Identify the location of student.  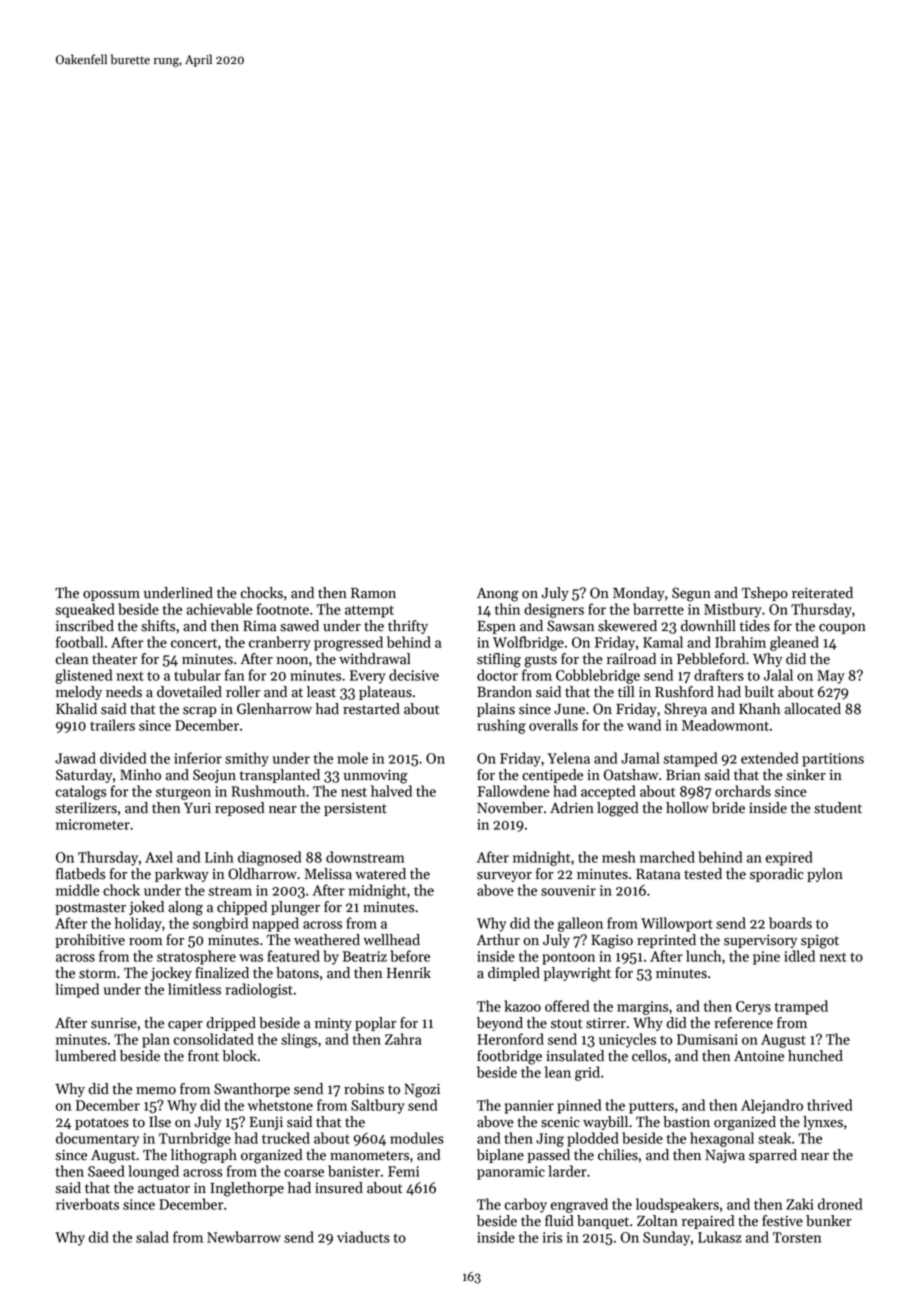
(838, 808).
